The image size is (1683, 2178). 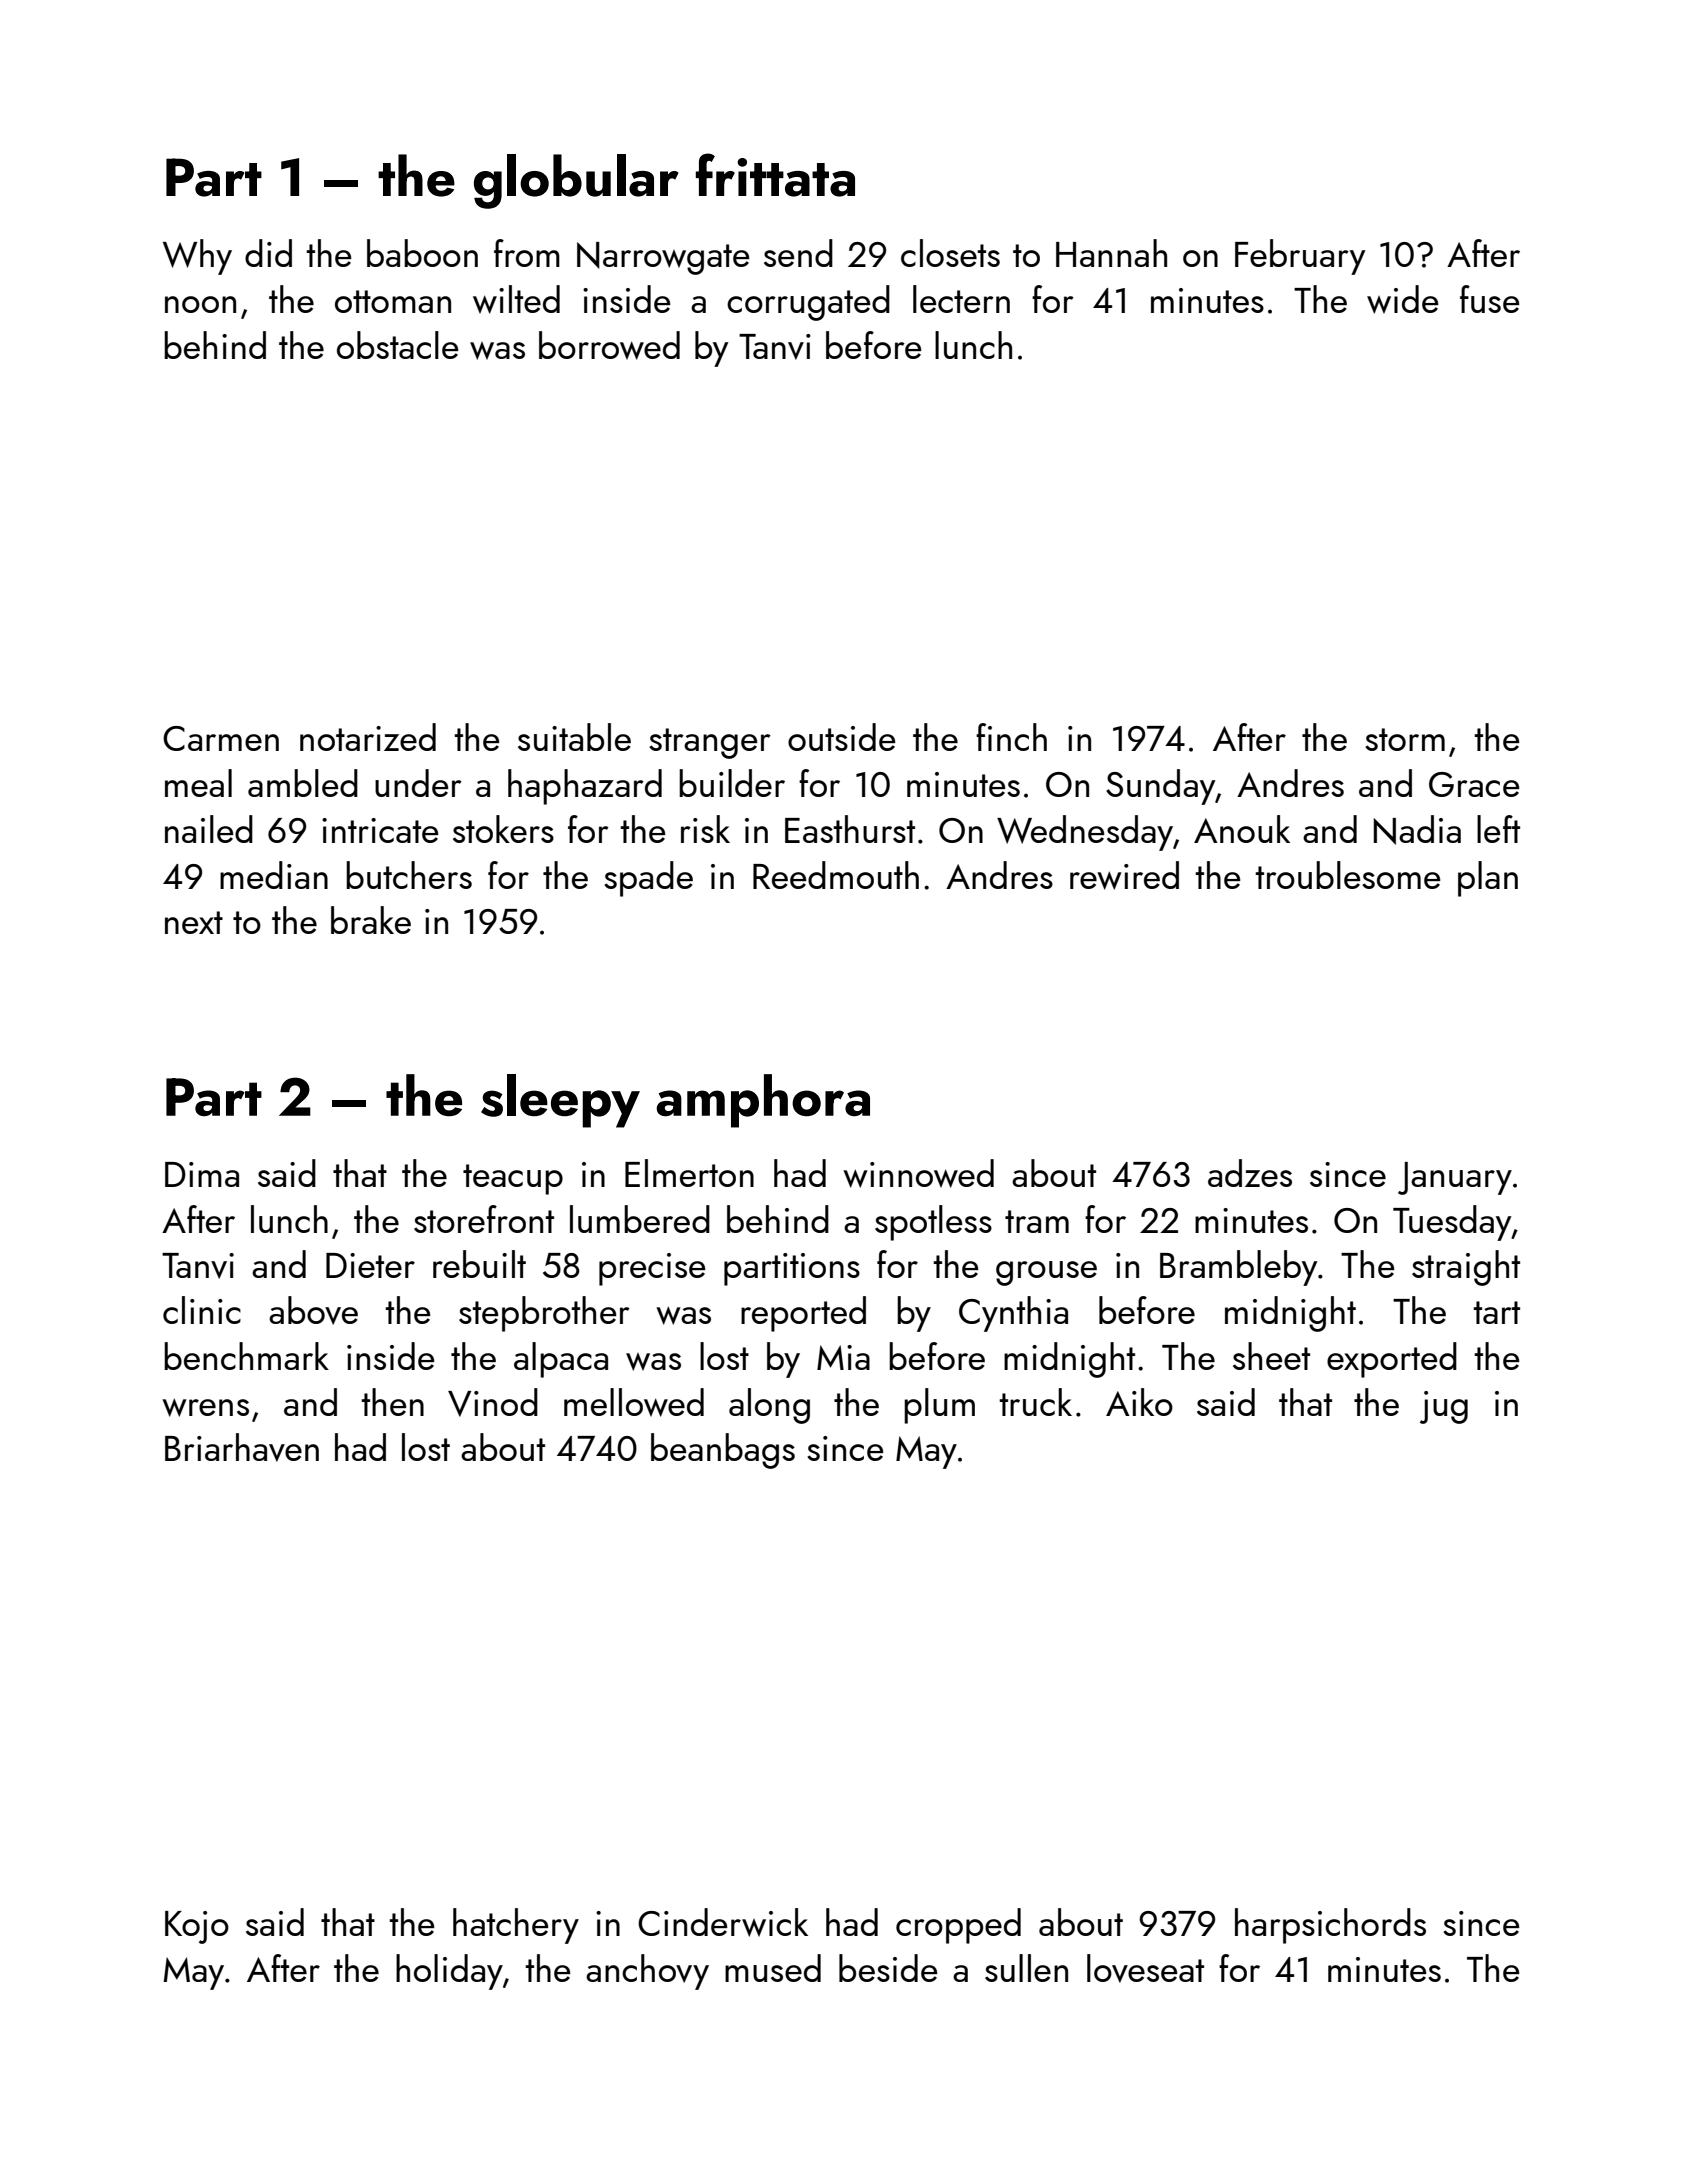 I want to click on hatchery, so click(x=516, y=1926).
